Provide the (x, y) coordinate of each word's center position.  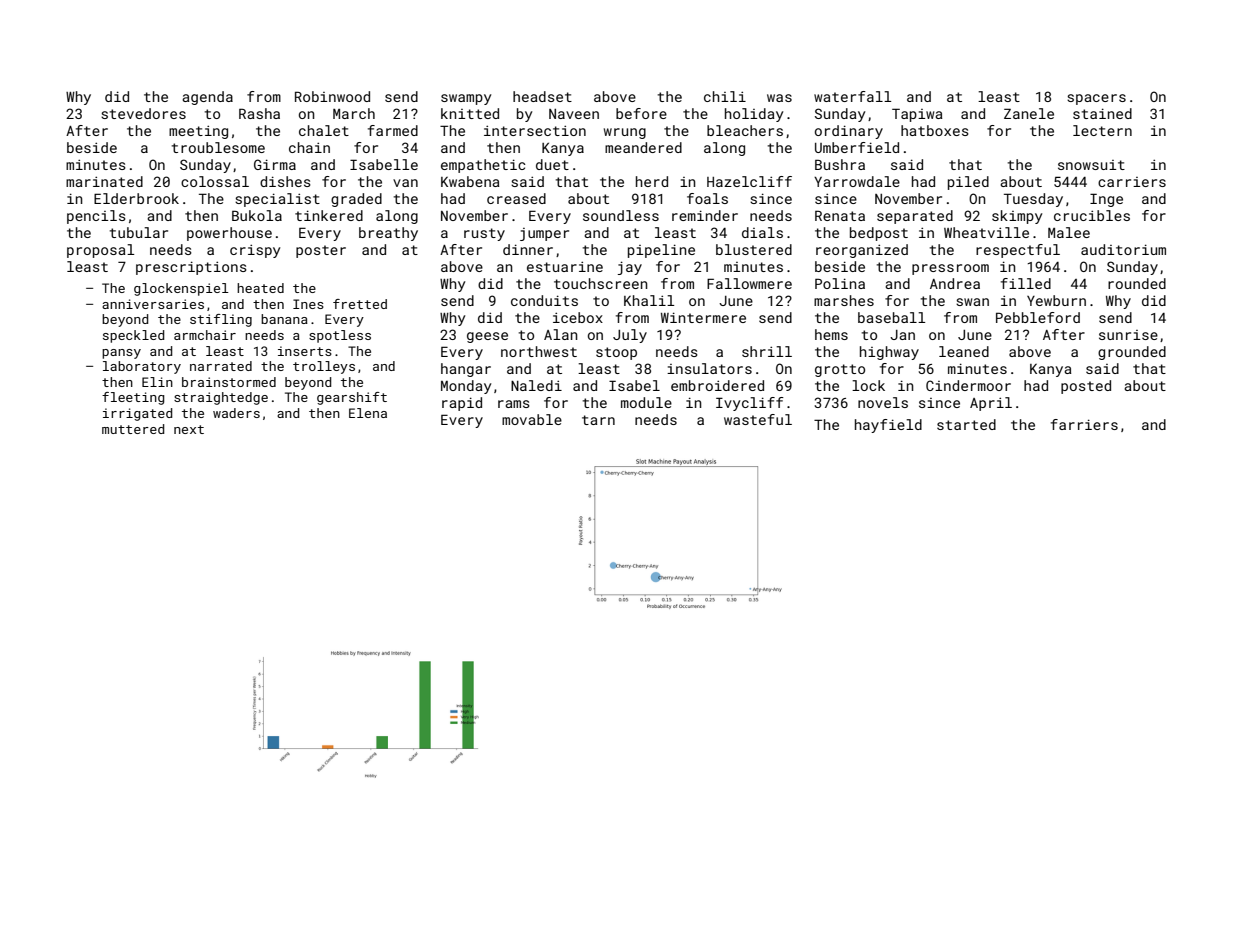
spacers (1096, 99)
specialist (277, 200)
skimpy (1017, 217)
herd (652, 181)
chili (725, 96)
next (189, 429)
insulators (709, 368)
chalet (324, 130)
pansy (121, 354)
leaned (964, 351)
